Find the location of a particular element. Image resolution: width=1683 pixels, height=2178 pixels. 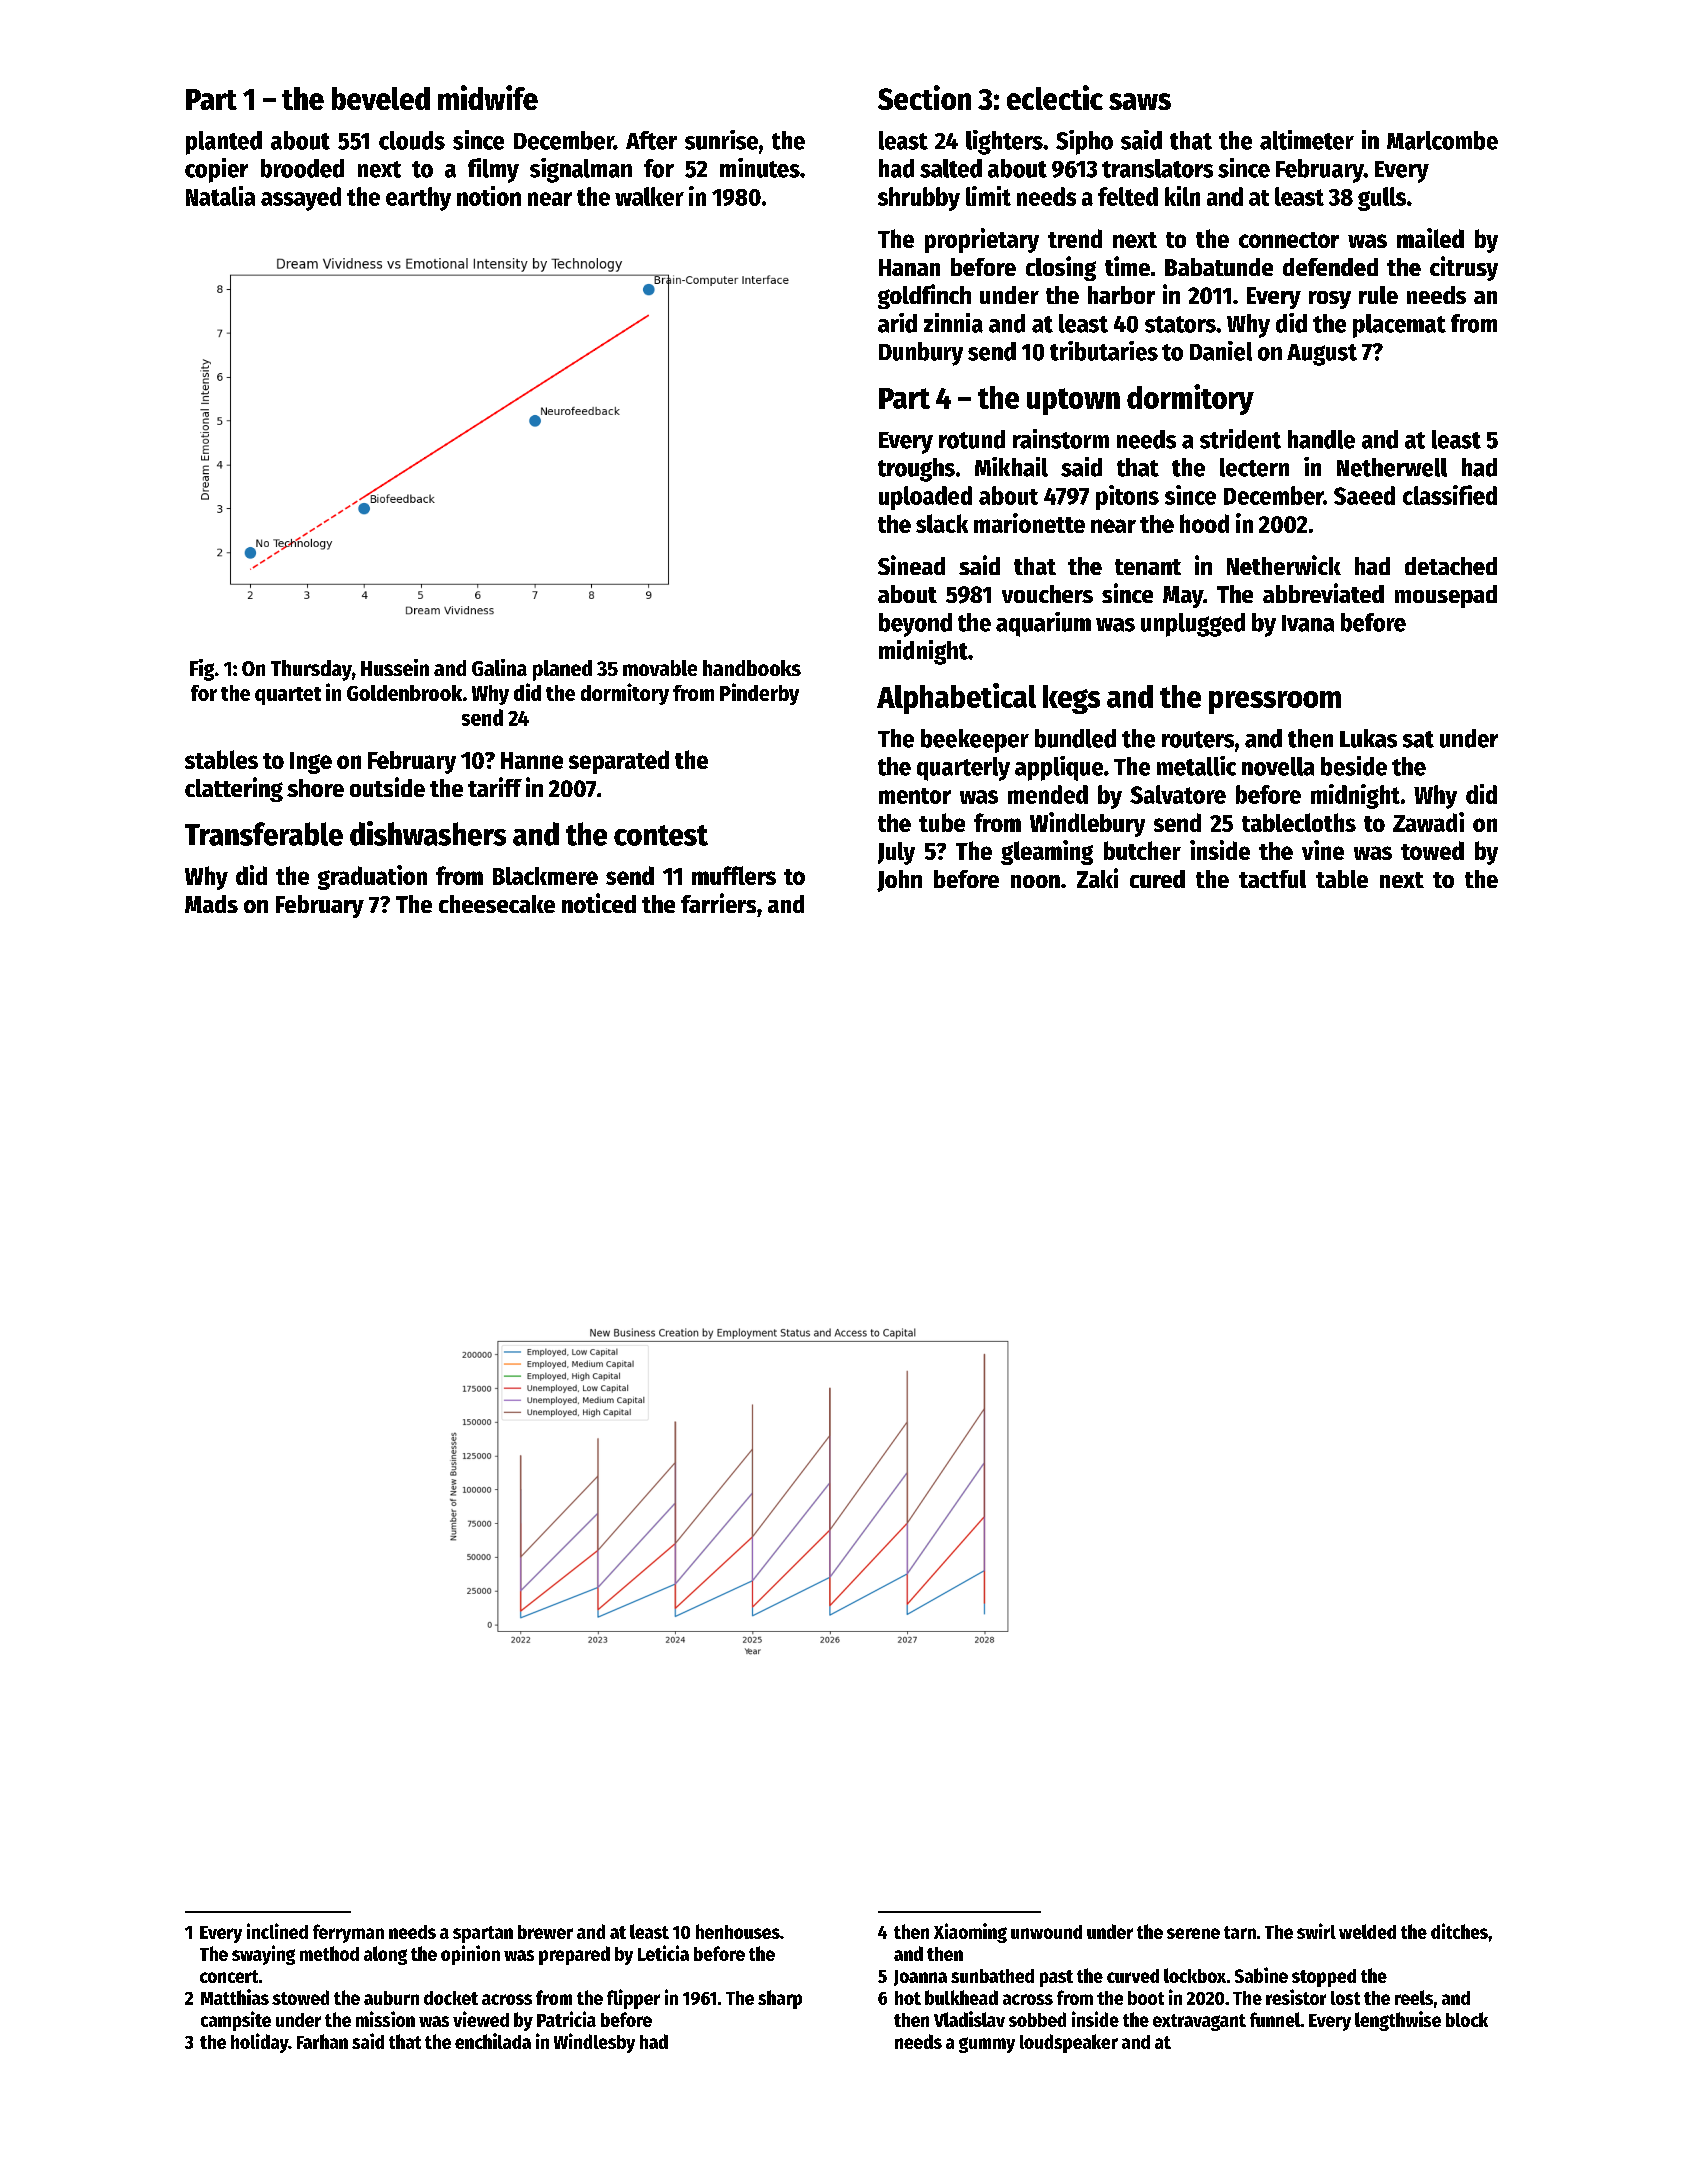

Hussein is located at coordinates (395, 667).
